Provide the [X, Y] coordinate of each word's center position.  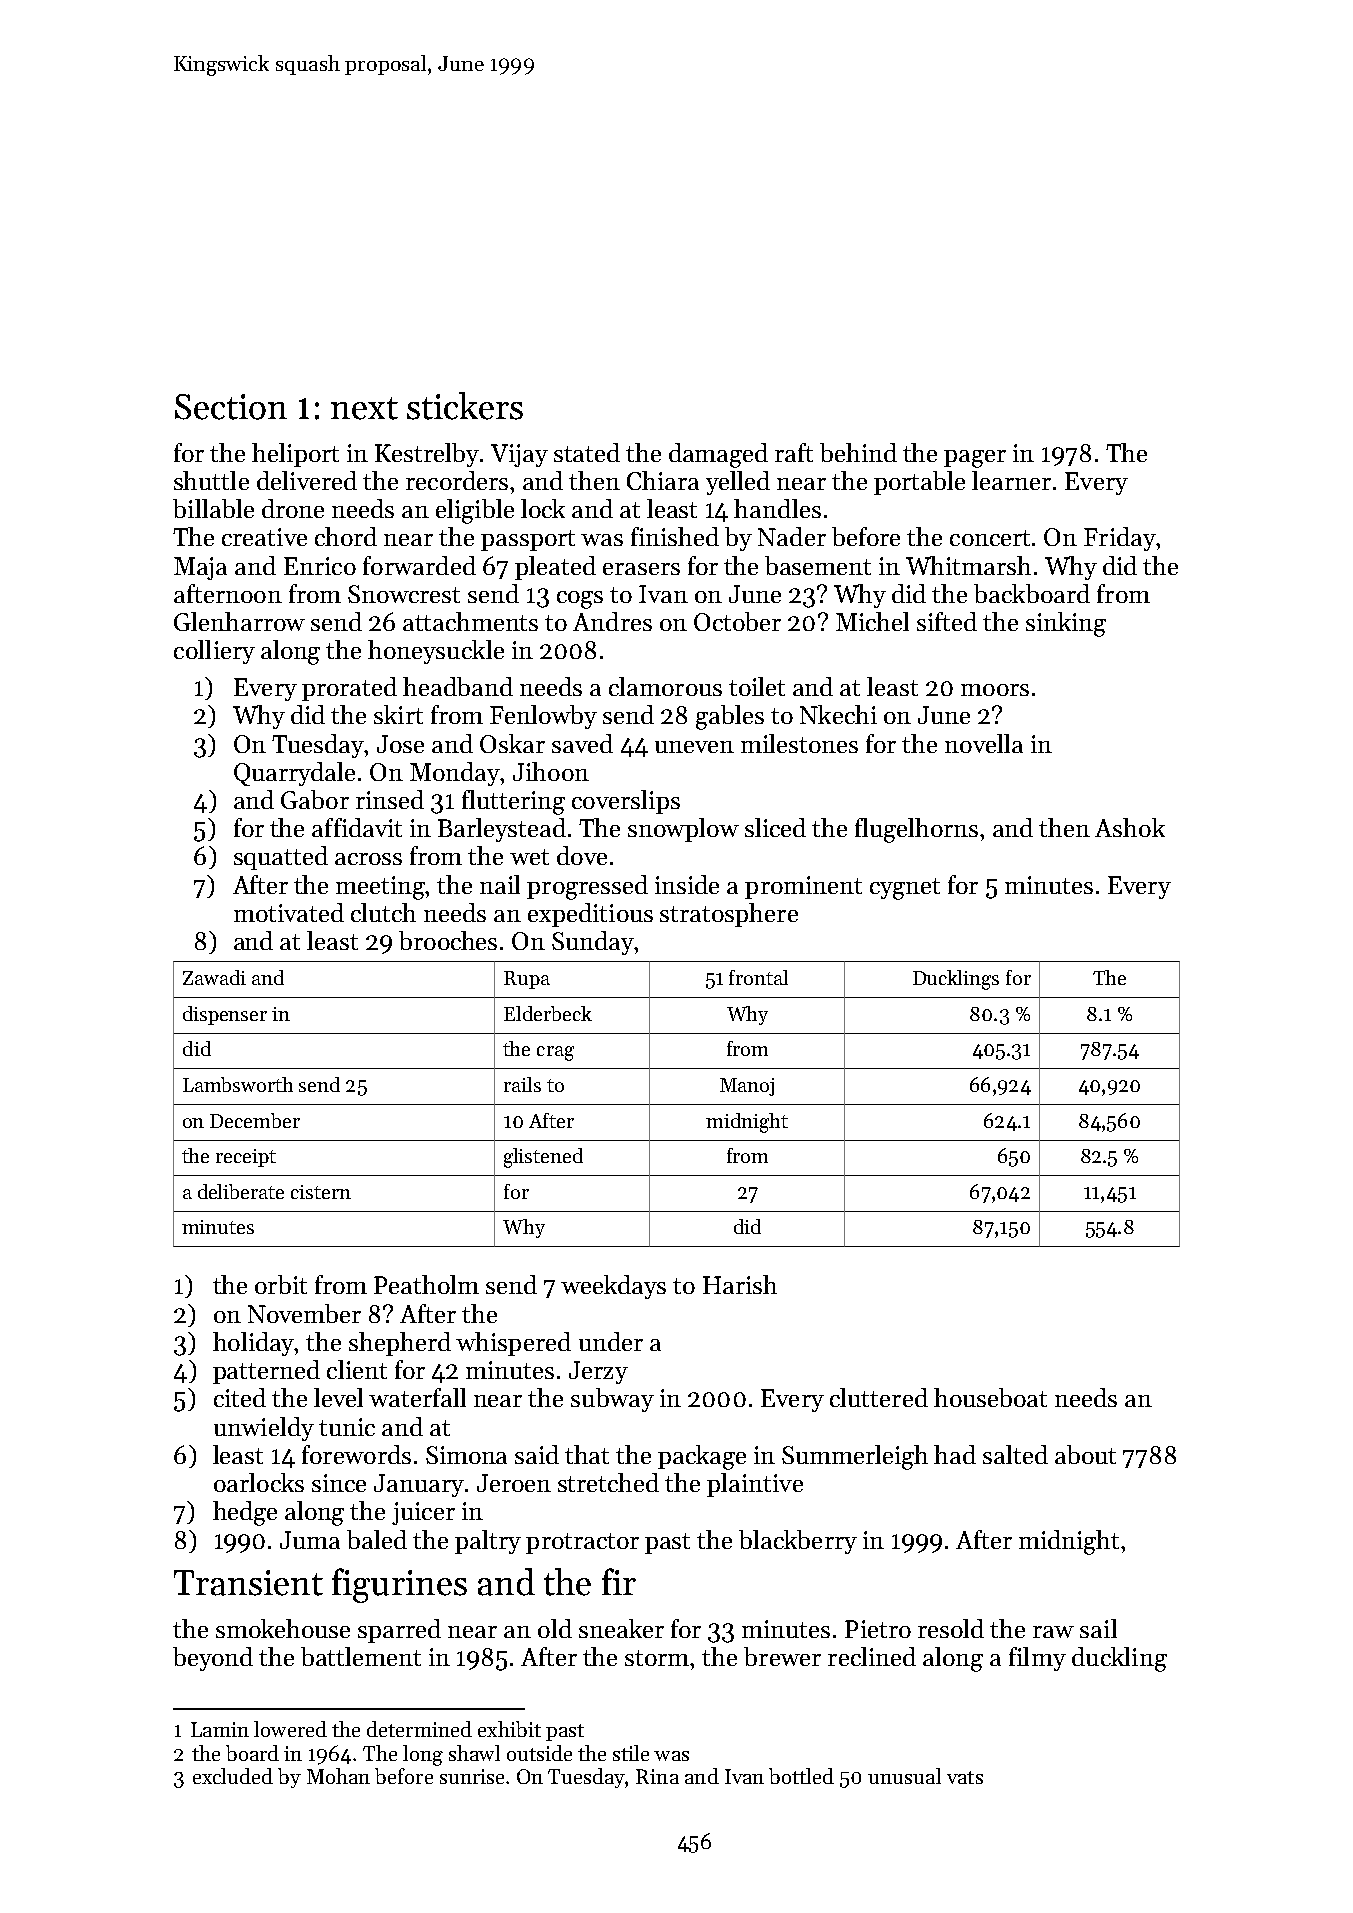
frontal [758, 977]
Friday [1120, 539]
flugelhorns [916, 830]
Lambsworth [238, 1084]
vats [965, 1777]
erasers [641, 569]
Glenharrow [239, 621]
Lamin [220, 1729]
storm [658, 1658]
